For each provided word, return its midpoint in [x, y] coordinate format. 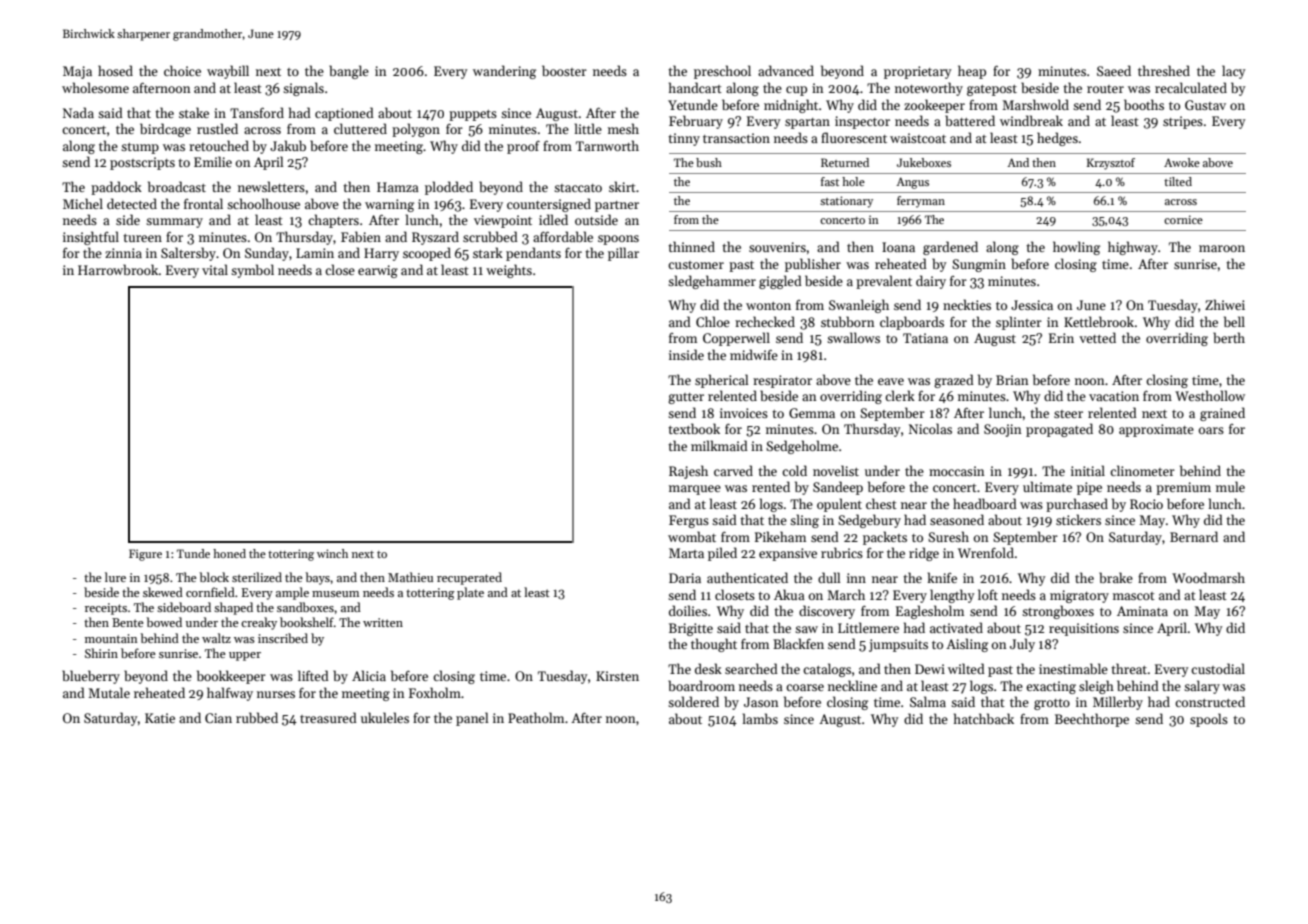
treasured [328, 717]
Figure [145, 555]
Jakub [288, 145]
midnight [791, 106]
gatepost [992, 90]
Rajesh [688, 472]
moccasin [957, 471]
